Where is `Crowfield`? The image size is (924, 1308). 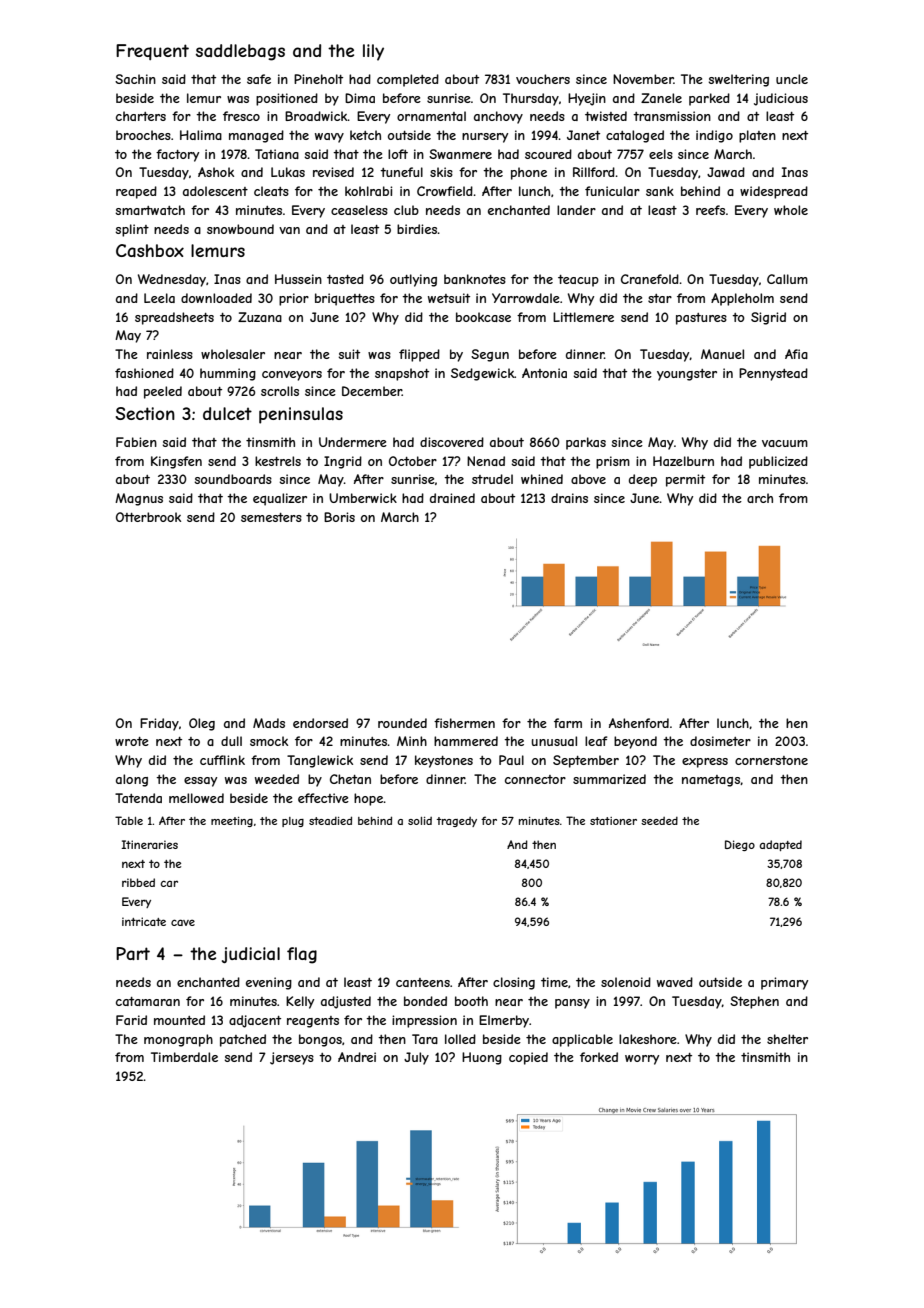
Crowfield is located at coordinates (445, 191).
